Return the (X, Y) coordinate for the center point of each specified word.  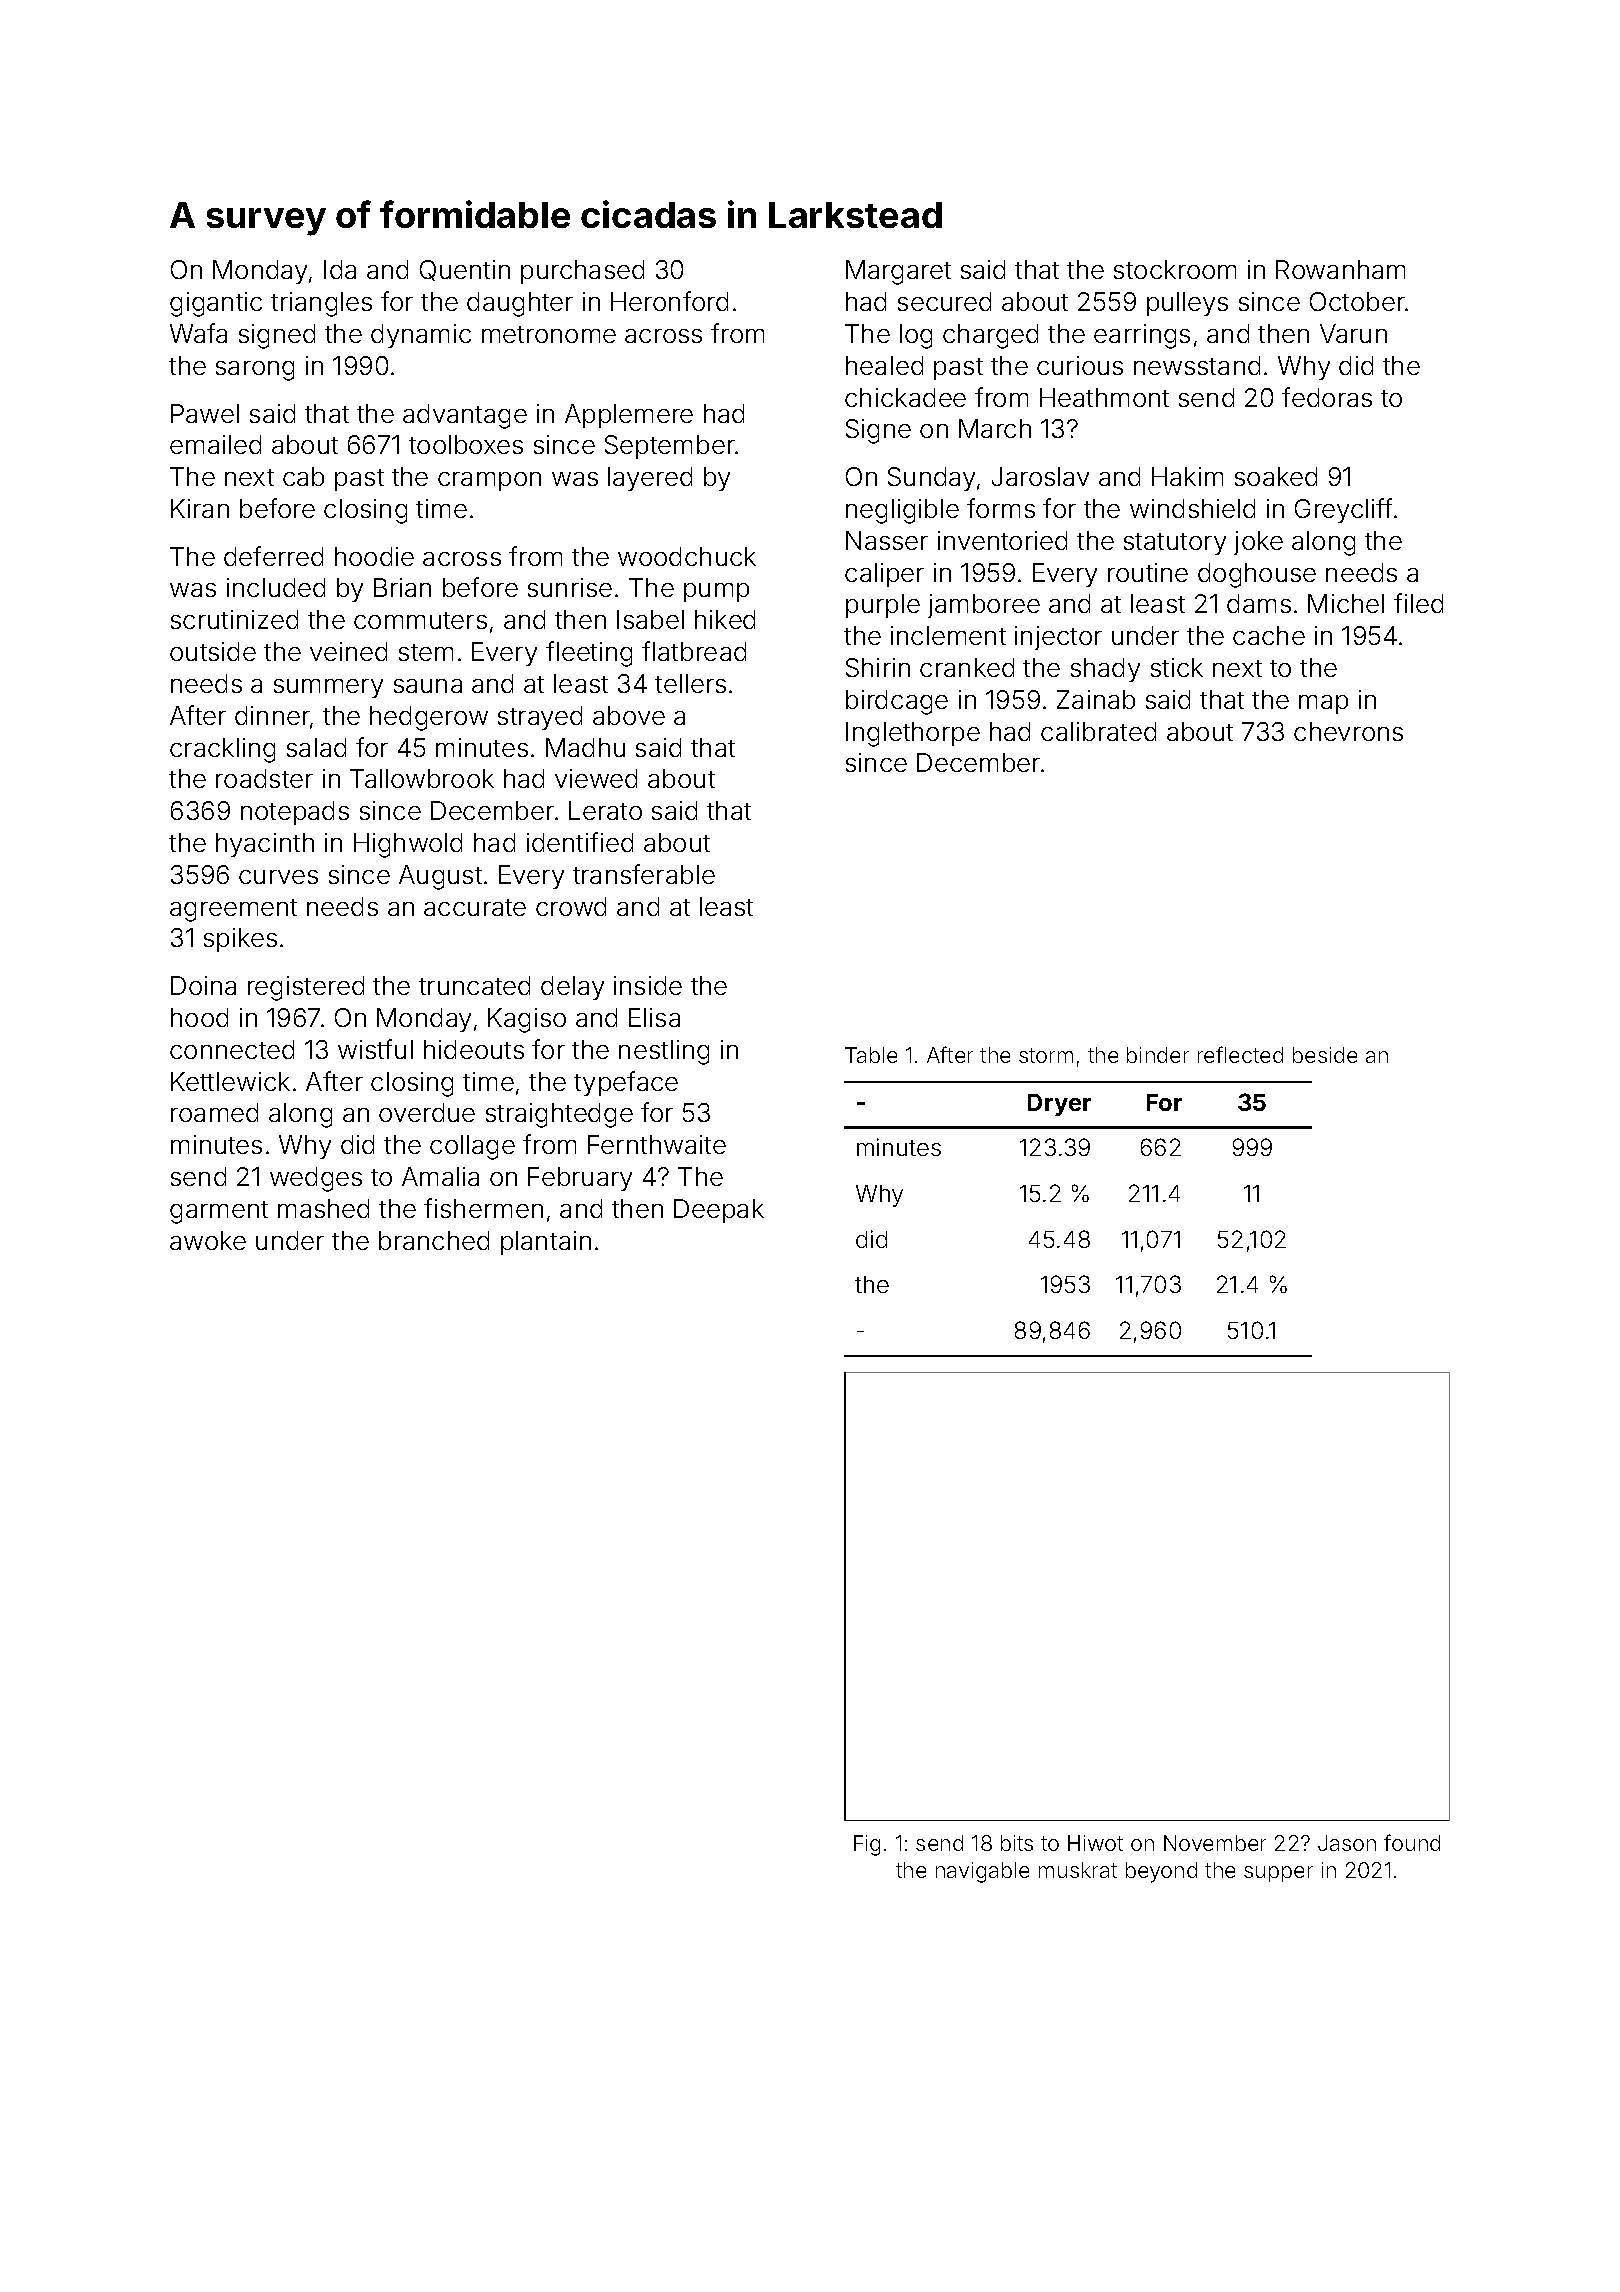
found (1412, 1842)
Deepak (719, 1211)
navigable (982, 1872)
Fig (867, 1845)
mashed (323, 1208)
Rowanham (1340, 269)
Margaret (898, 272)
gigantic (216, 304)
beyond (1161, 1872)
